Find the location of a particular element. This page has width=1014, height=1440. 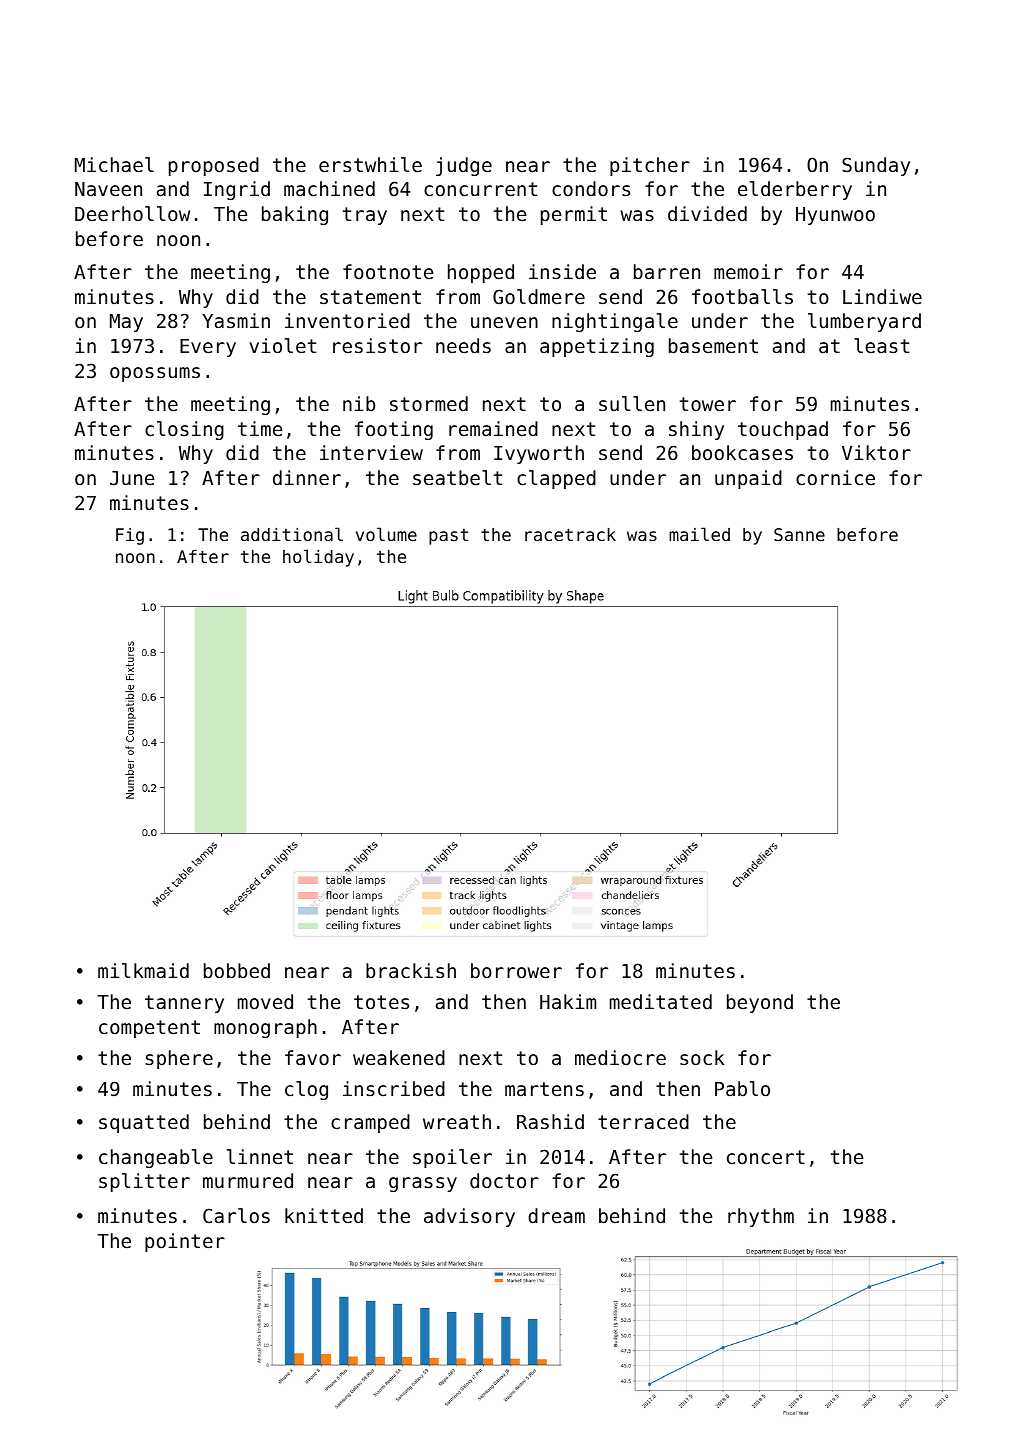

brackish is located at coordinates (411, 970).
